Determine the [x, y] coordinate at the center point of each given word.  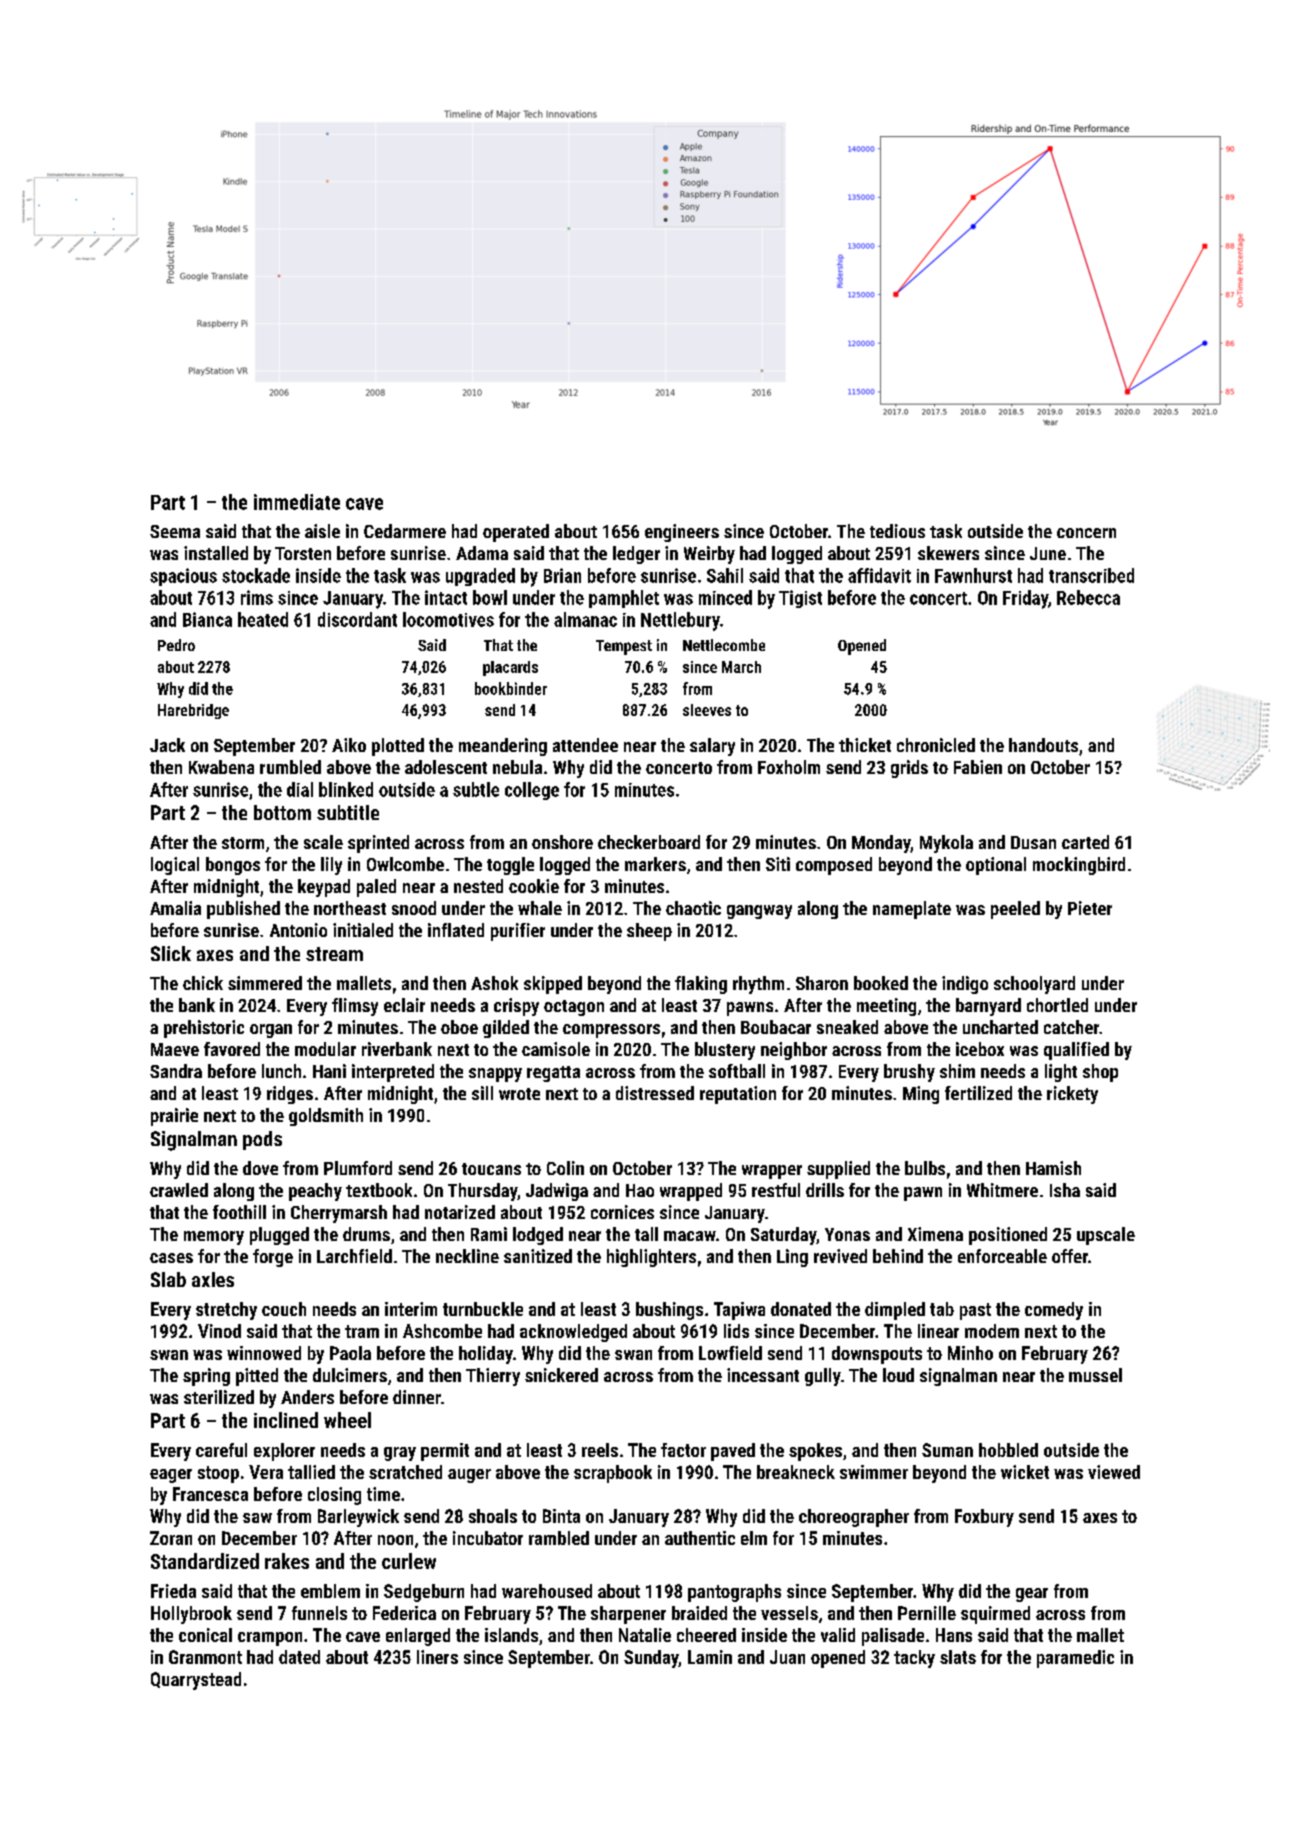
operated [516, 533]
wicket [1025, 1472]
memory [214, 1238]
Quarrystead [196, 1681]
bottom [282, 812]
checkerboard [649, 842]
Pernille [927, 1613]
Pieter [1090, 908]
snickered [561, 1375]
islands [511, 1635]
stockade [256, 575]
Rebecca [1088, 597]
